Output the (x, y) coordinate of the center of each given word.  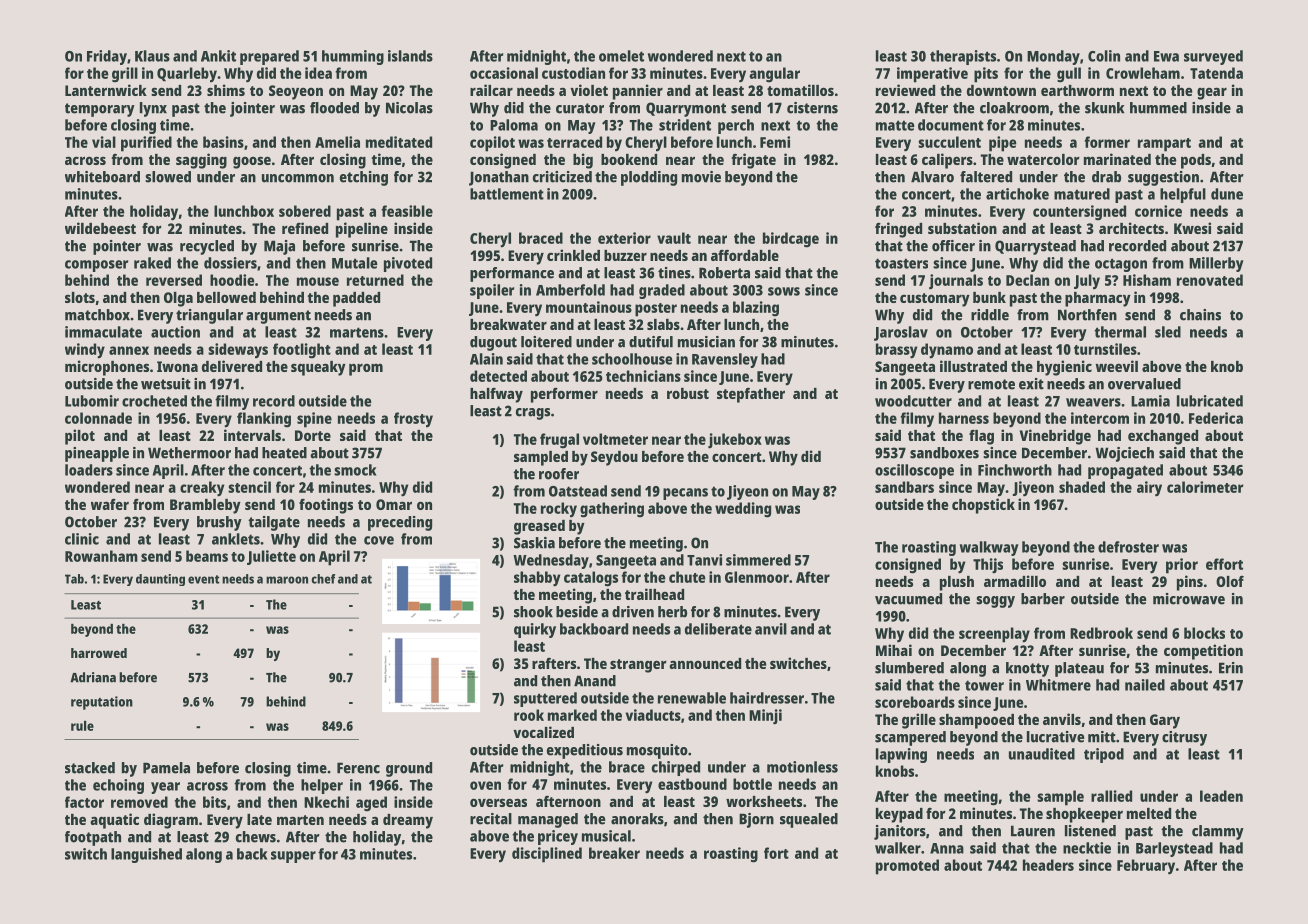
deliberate (718, 629)
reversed (174, 280)
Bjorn (756, 820)
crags (533, 414)
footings (326, 506)
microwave (1189, 599)
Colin (1104, 56)
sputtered (545, 699)
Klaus (152, 56)
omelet (621, 56)
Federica (1216, 418)
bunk (989, 297)
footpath (93, 838)
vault (674, 238)
